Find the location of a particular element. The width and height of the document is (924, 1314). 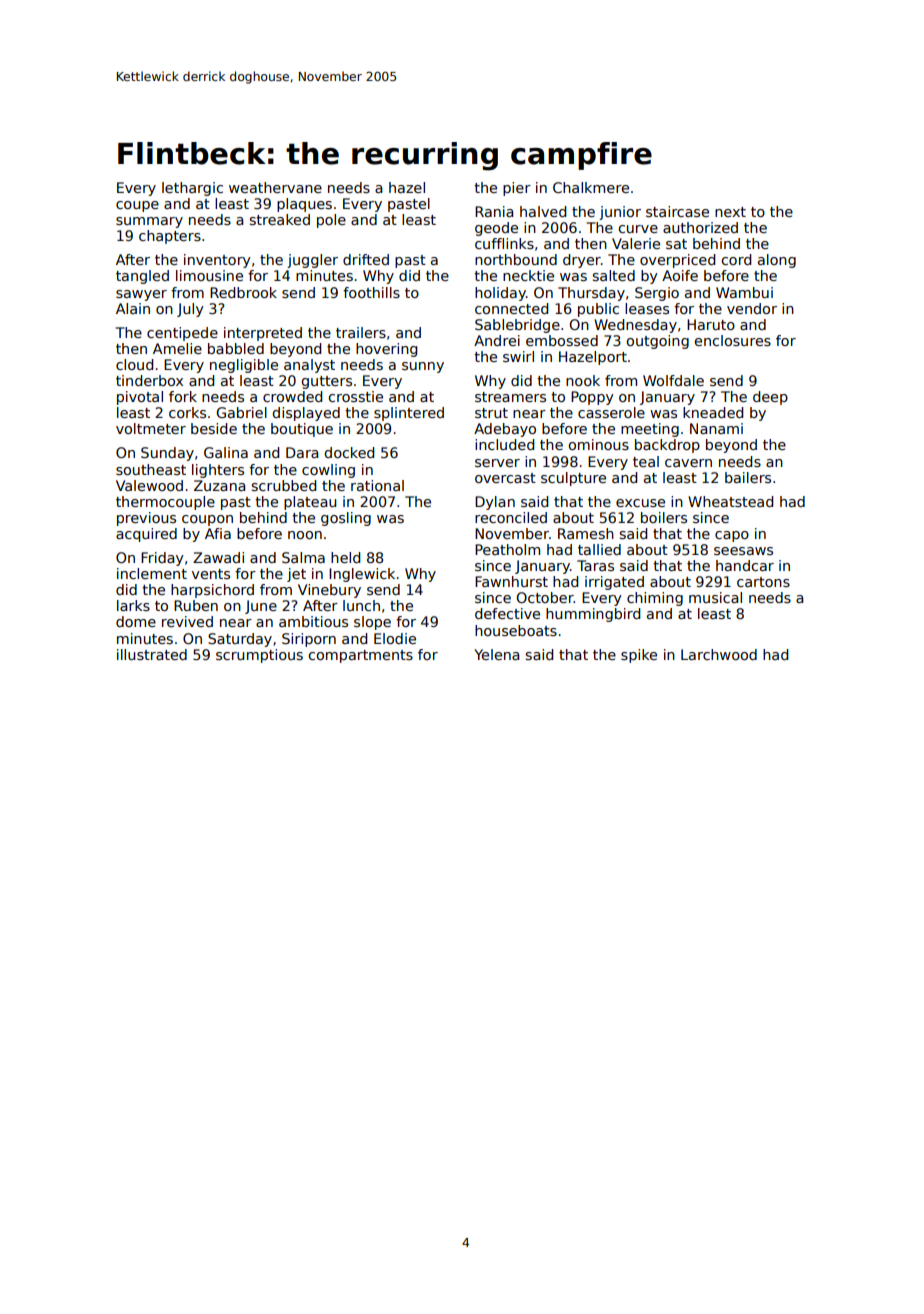

Amelie is located at coordinates (177, 348).
